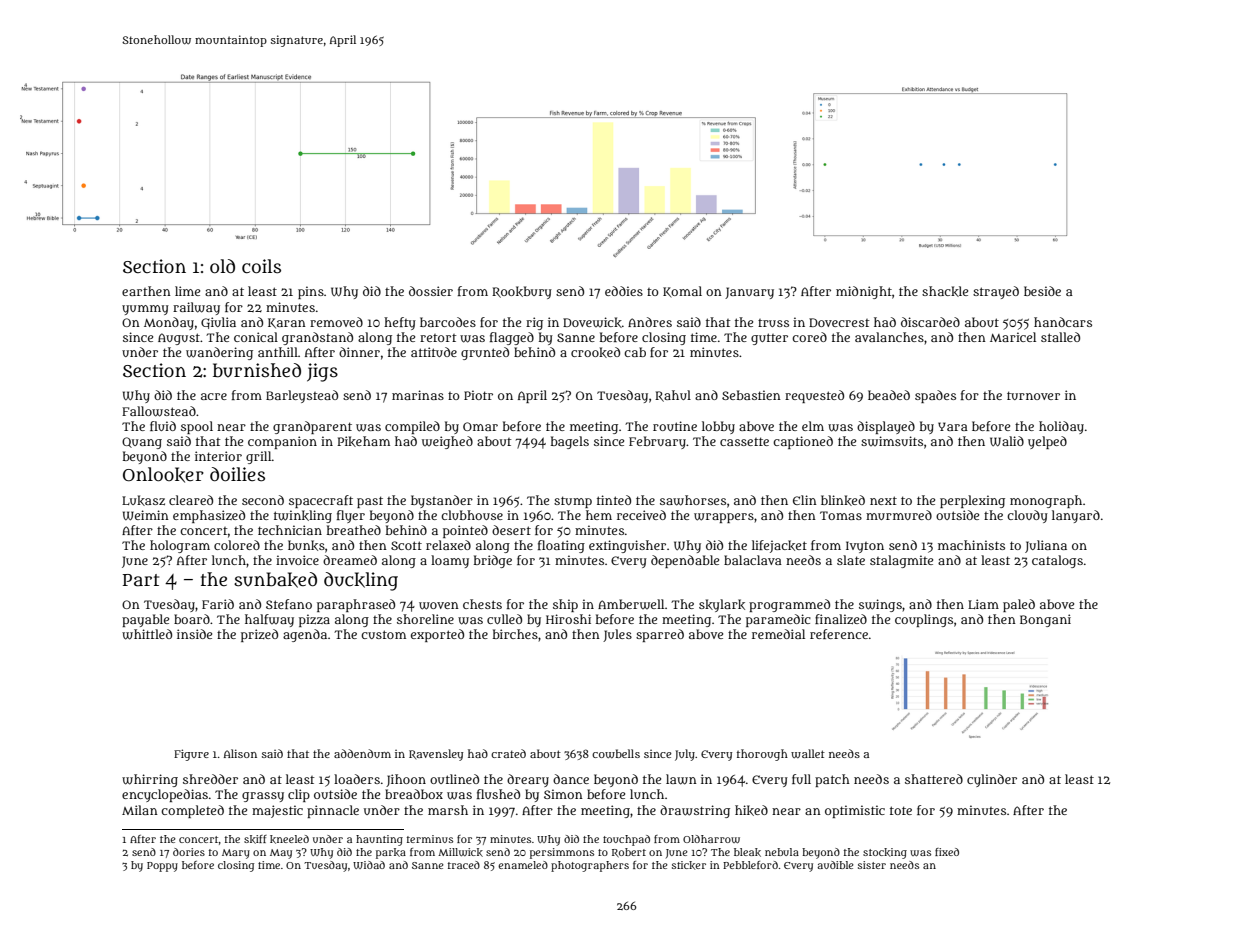 This image has height=952, width=1233. What do you see at coordinates (196, 308) in the image?
I see `railway` at bounding box center [196, 308].
